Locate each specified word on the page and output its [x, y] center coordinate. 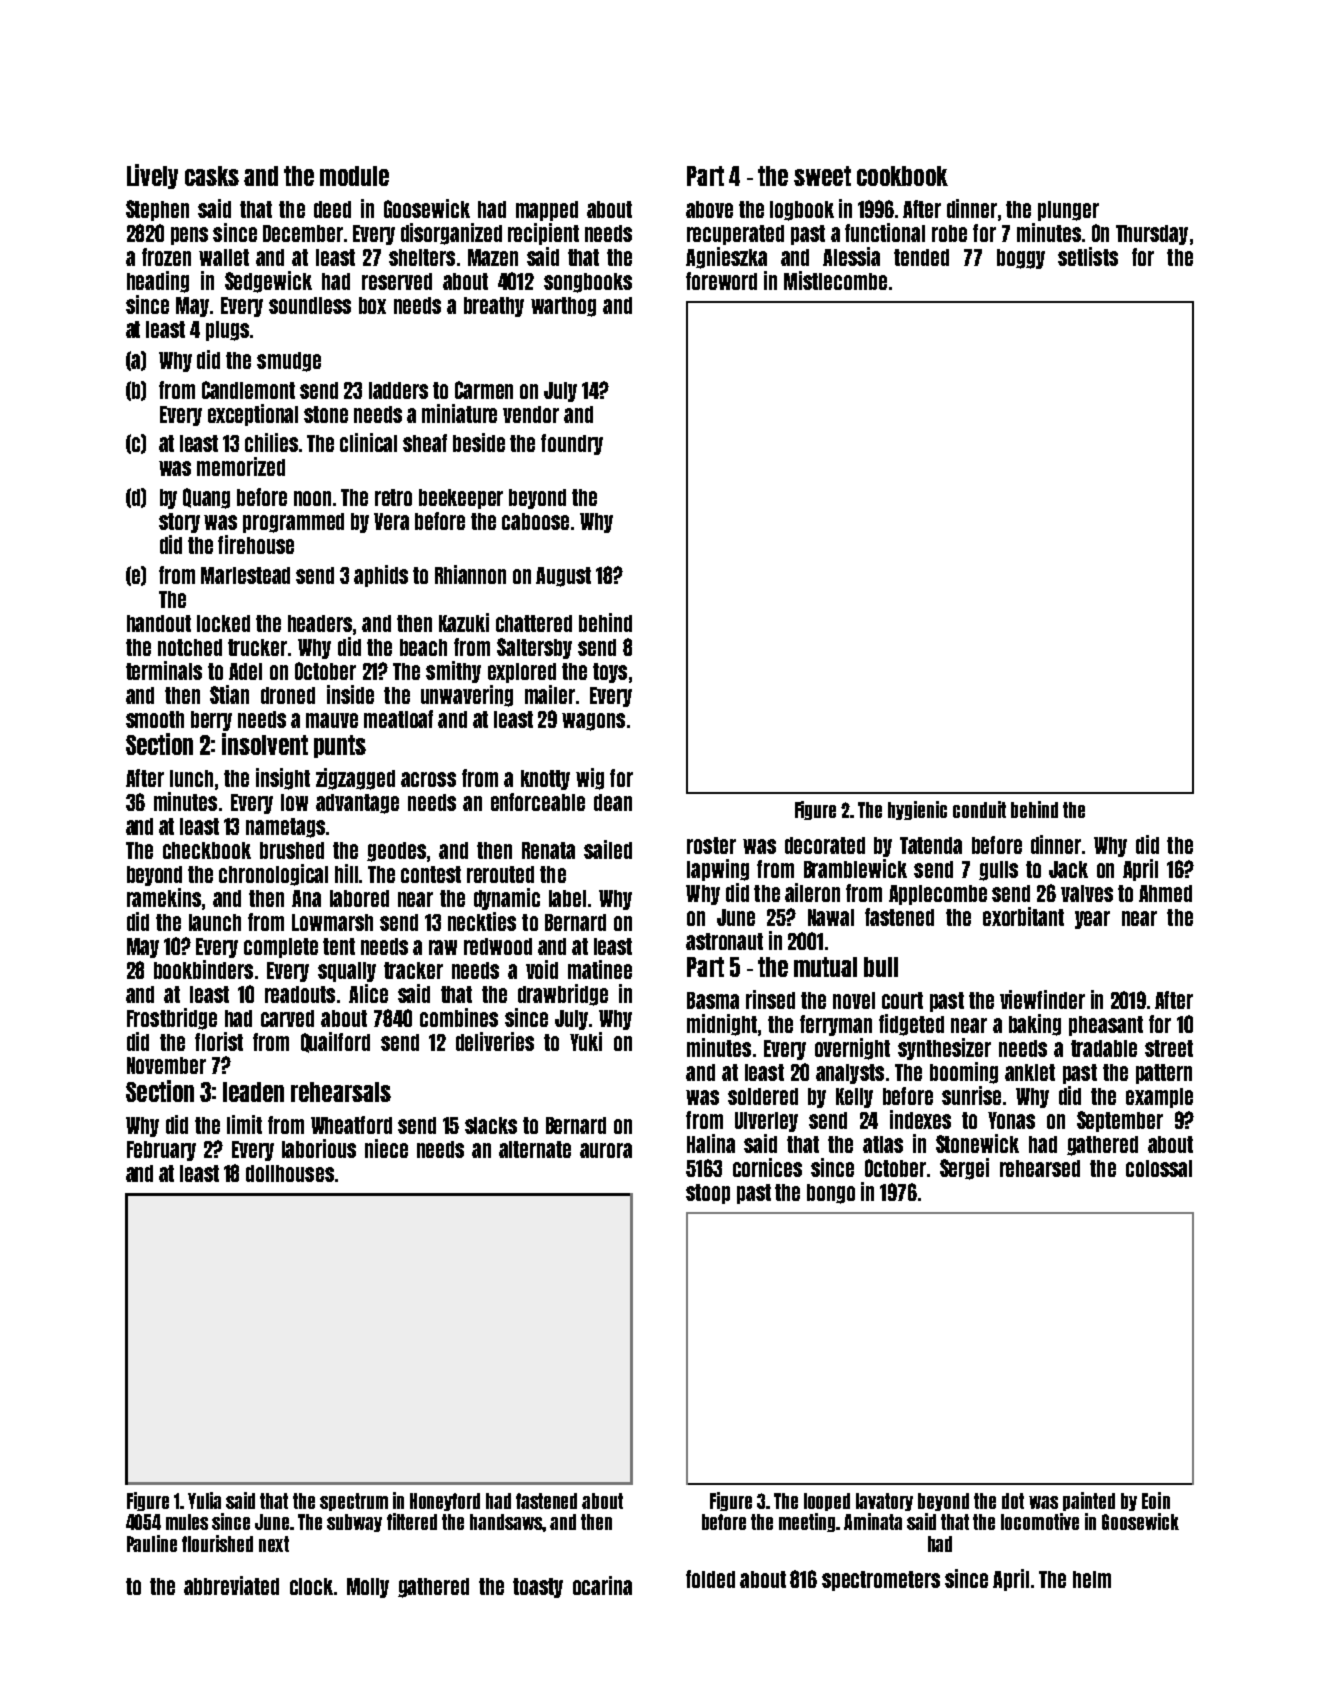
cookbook [902, 176]
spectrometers [881, 1581]
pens [189, 236]
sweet [822, 176]
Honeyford [445, 1502]
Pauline [152, 1543]
